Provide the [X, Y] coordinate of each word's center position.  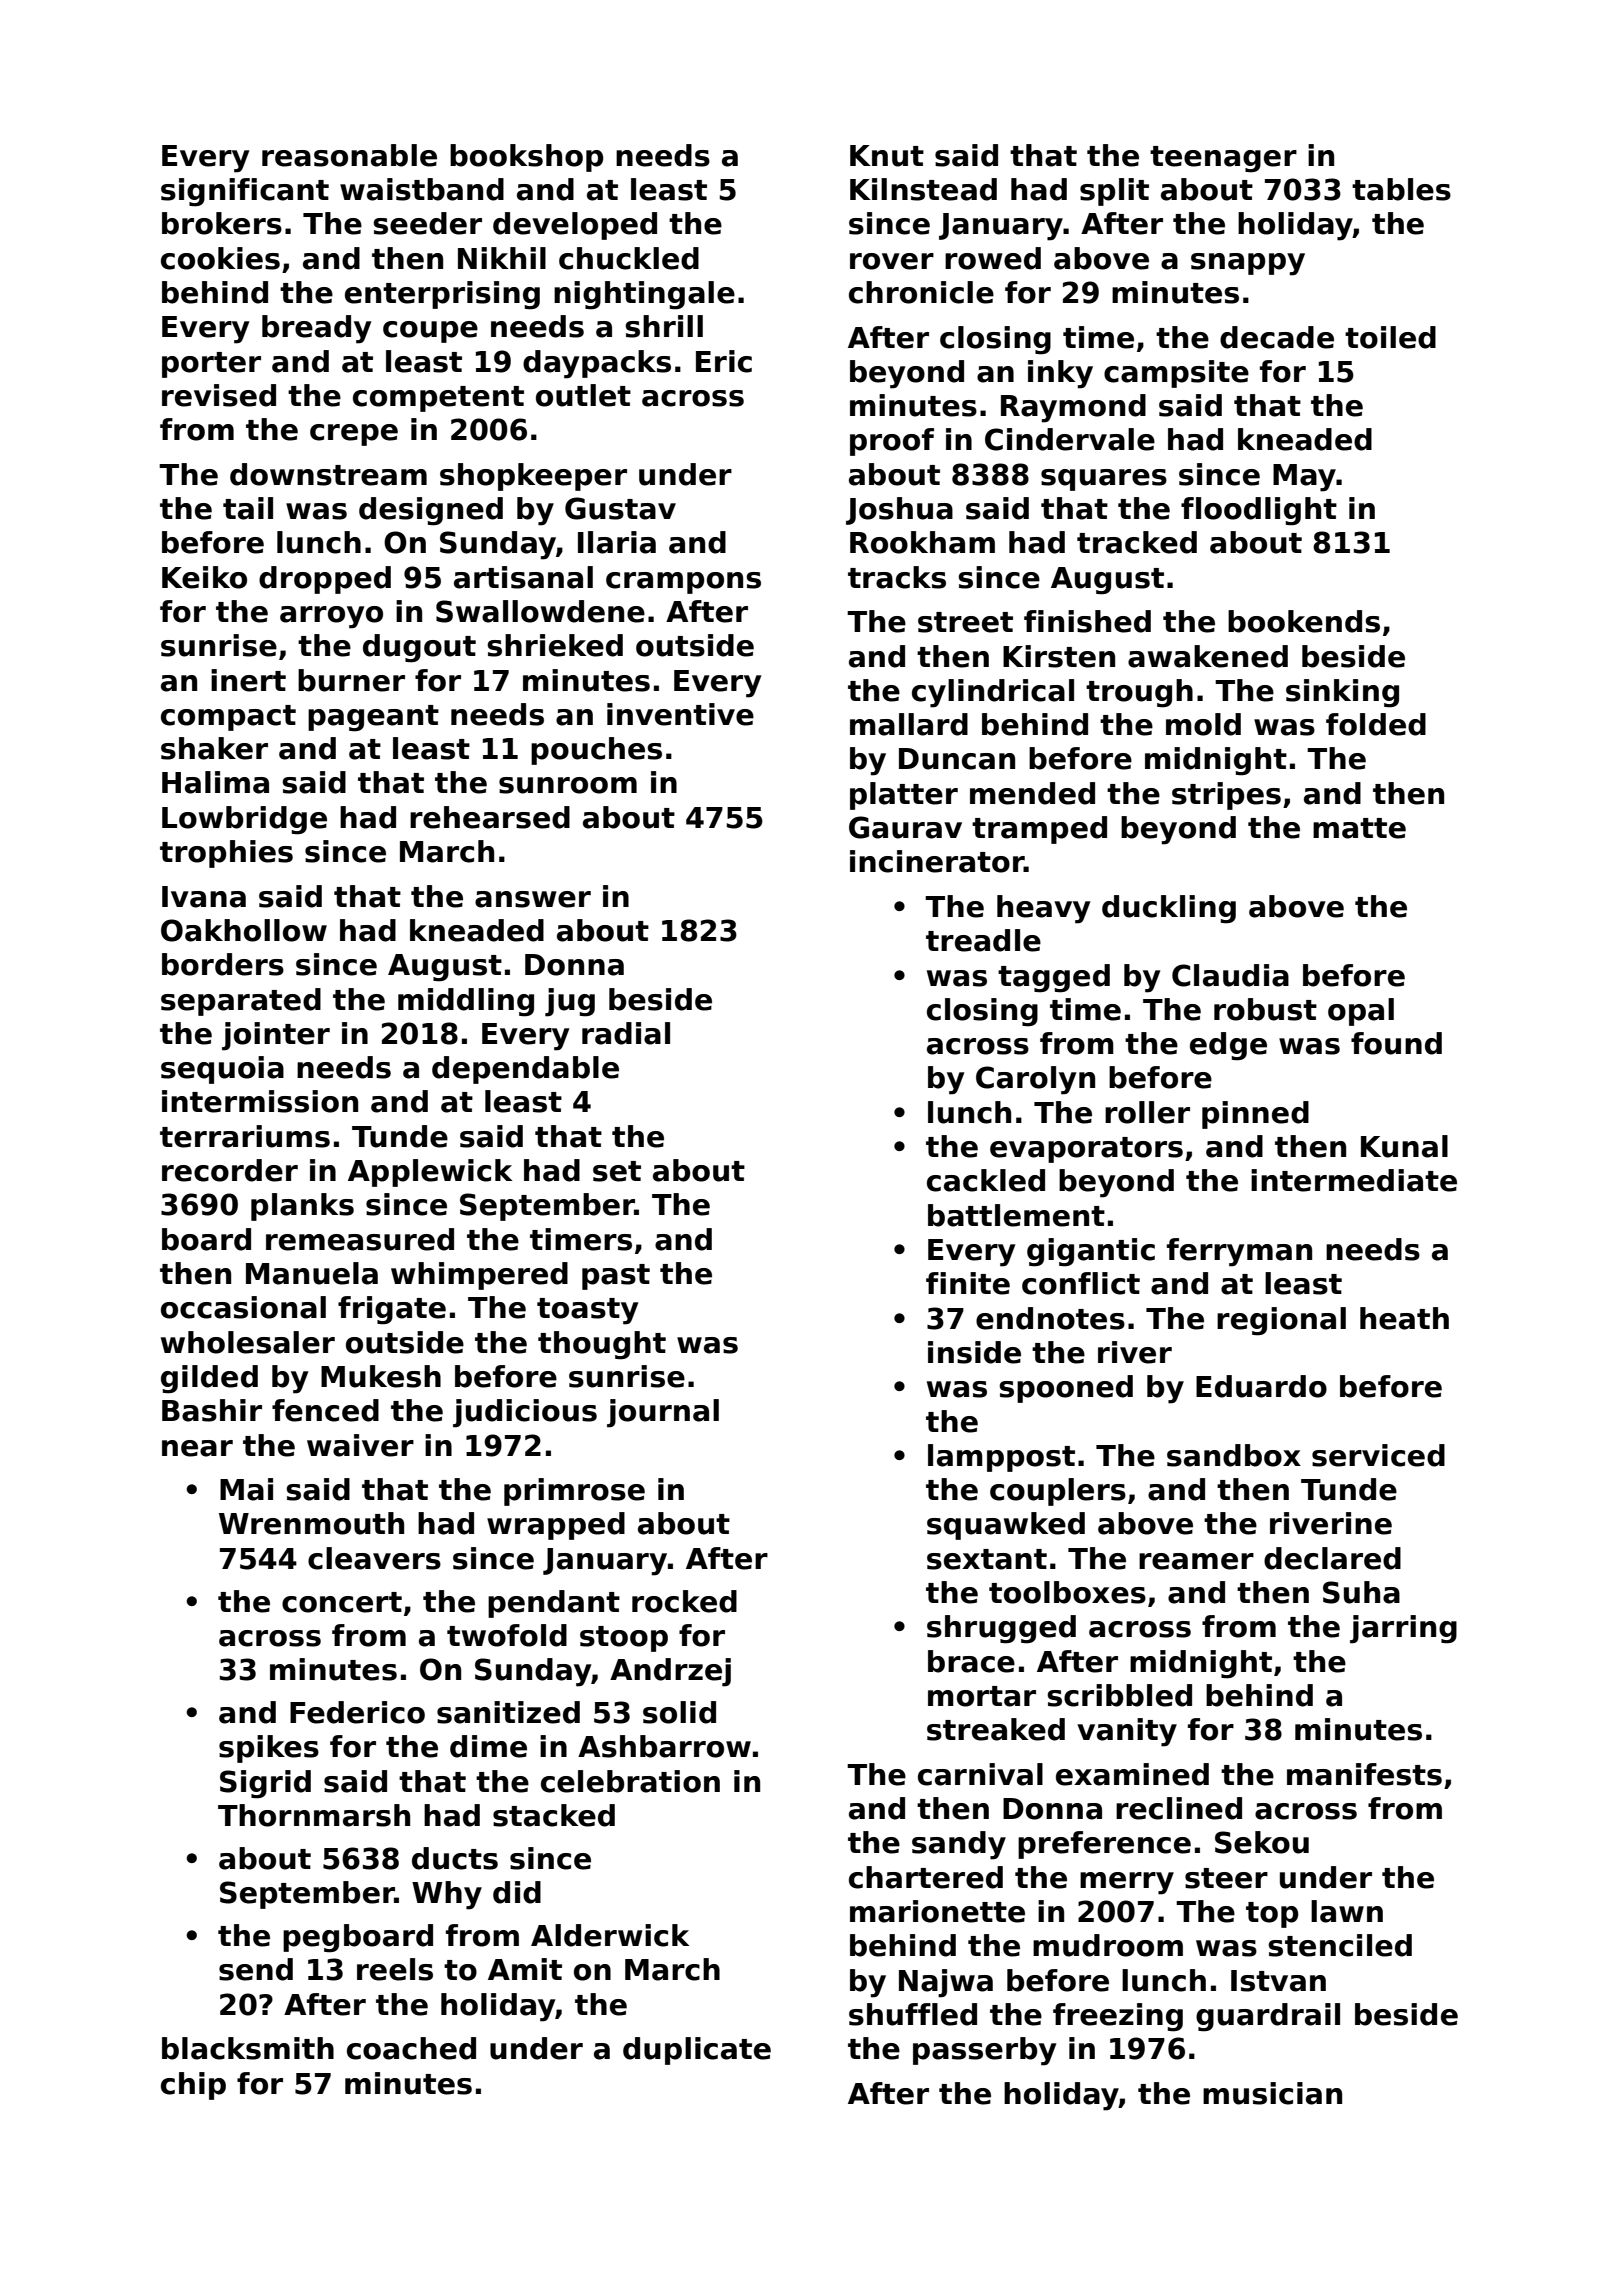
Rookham [922, 542]
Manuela [312, 1273]
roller [1147, 1112]
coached [411, 2048]
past [616, 1277]
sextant [987, 1559]
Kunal [1404, 1146]
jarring [1403, 1629]
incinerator [937, 861]
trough [1139, 693]
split [1114, 192]
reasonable [349, 155]
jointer [276, 1036]
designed [431, 511]
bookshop [527, 158]
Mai [246, 1489]
